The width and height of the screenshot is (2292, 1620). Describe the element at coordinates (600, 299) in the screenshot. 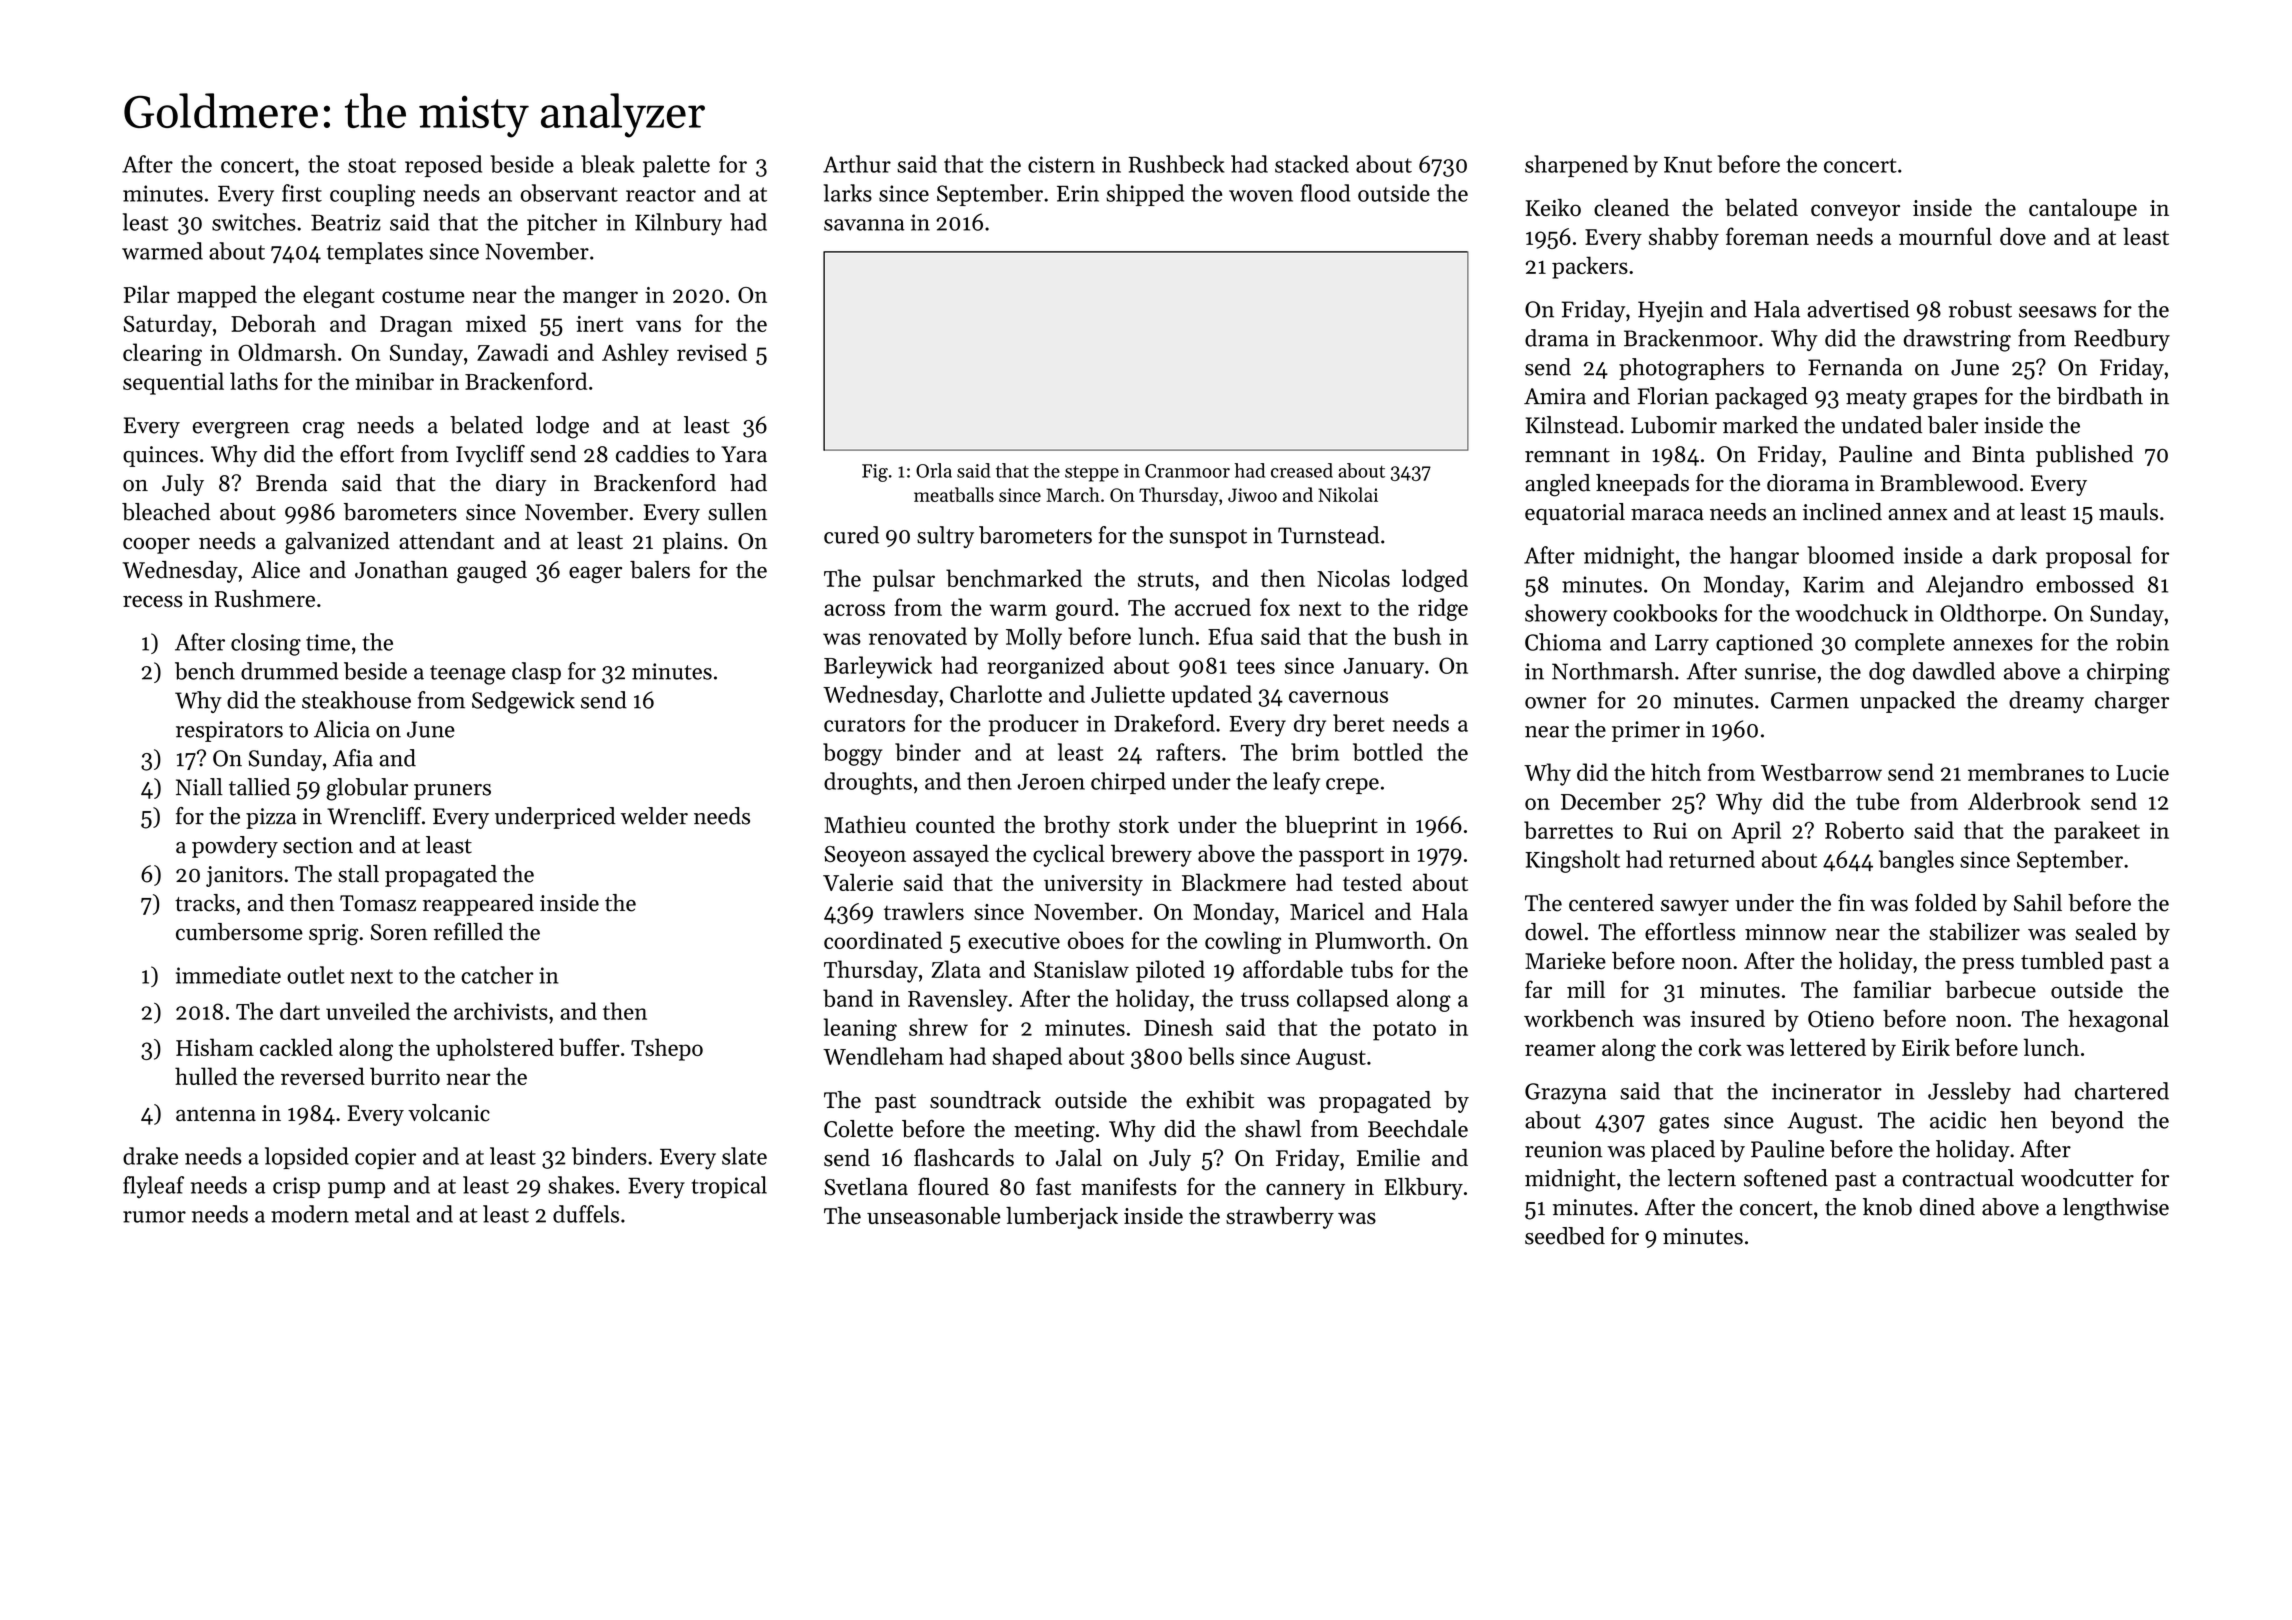

I see `manger` at that location.
